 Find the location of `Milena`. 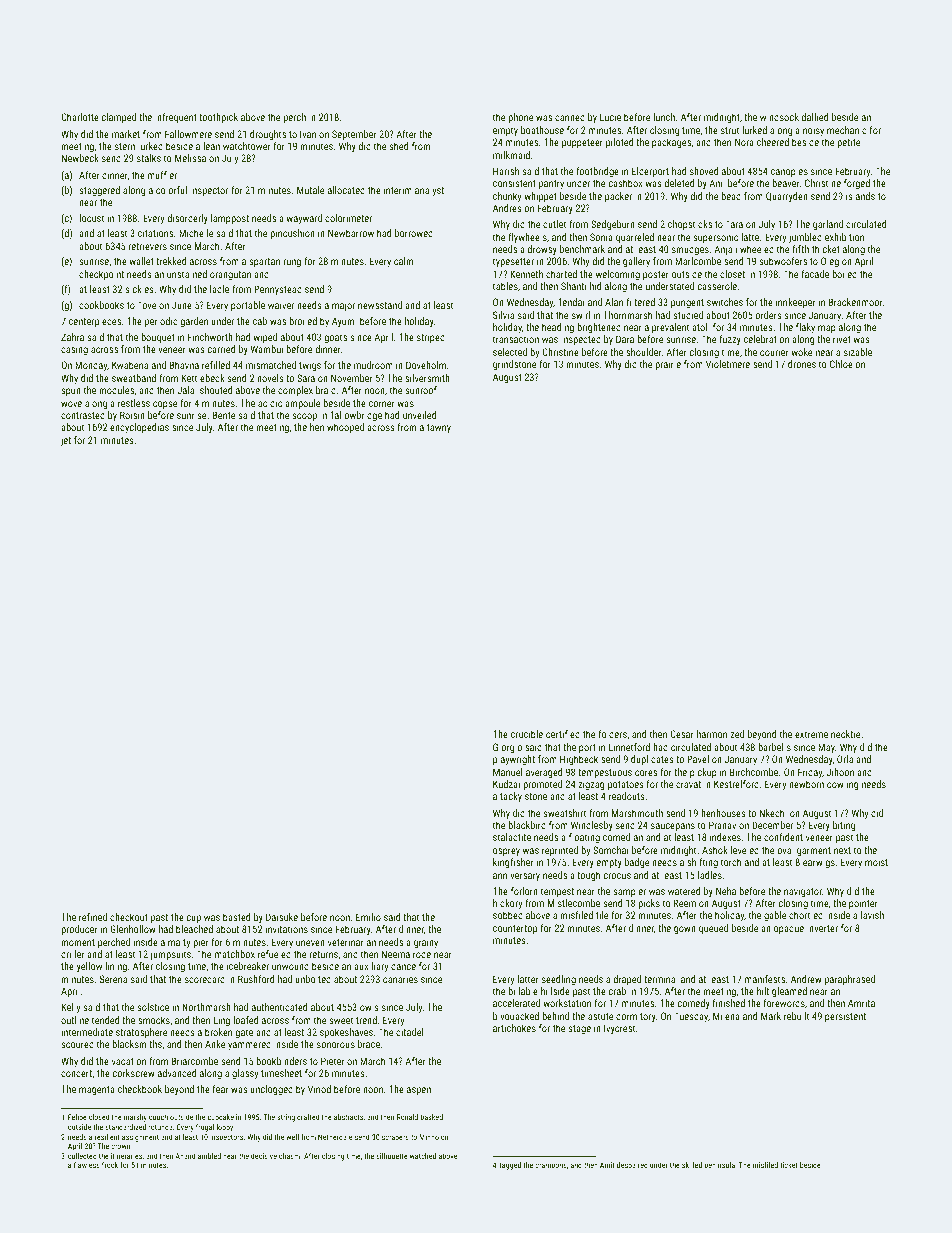

Milena is located at coordinates (726, 1016).
